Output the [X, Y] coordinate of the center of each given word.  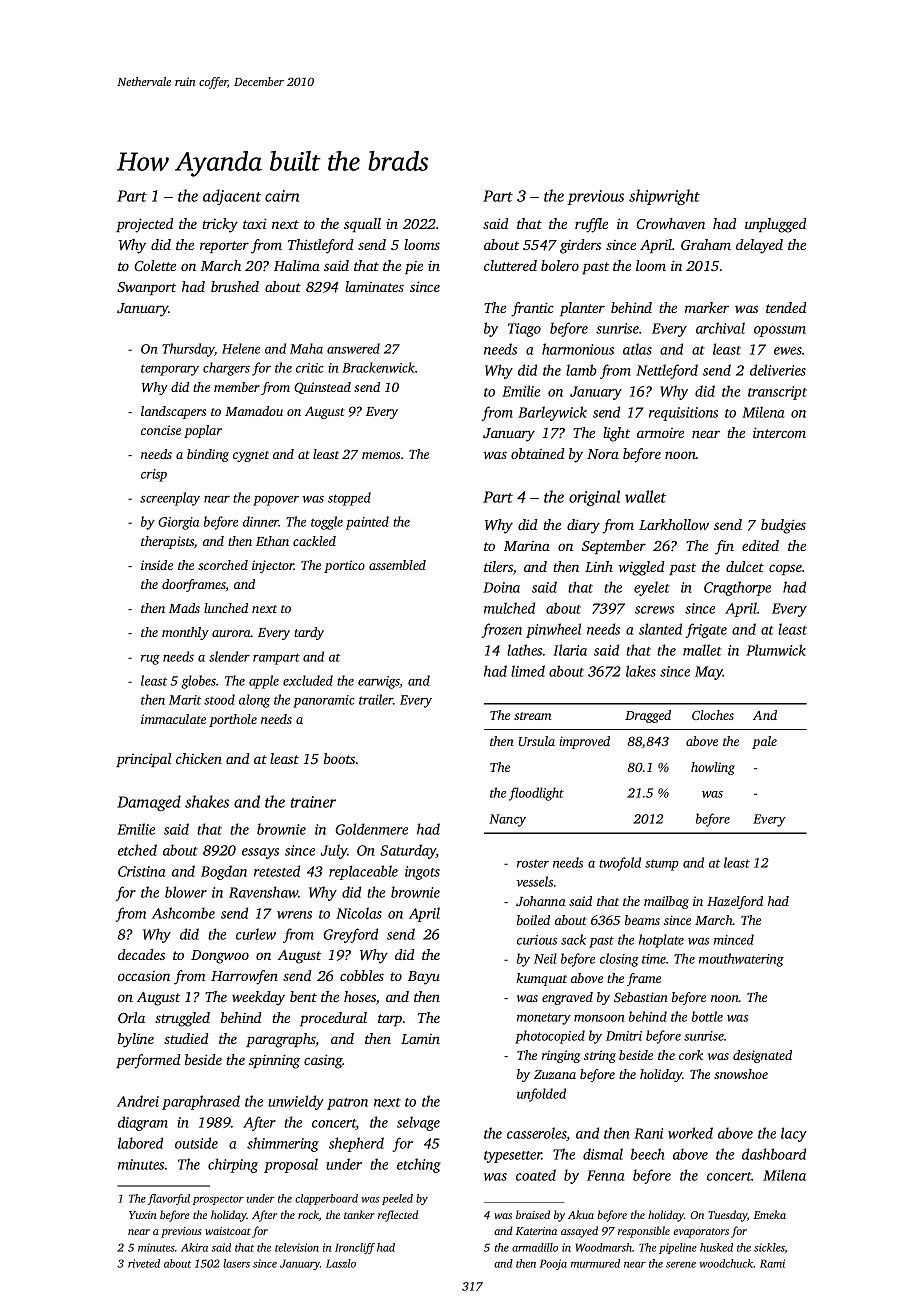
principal [143, 760]
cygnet [251, 456]
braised [533, 1214]
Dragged [648, 716]
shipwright [664, 197]
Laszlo [341, 1263]
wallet [645, 496]
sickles [769, 1247]
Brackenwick [378, 367]
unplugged [775, 225]
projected [144, 225]
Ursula [537, 741]
